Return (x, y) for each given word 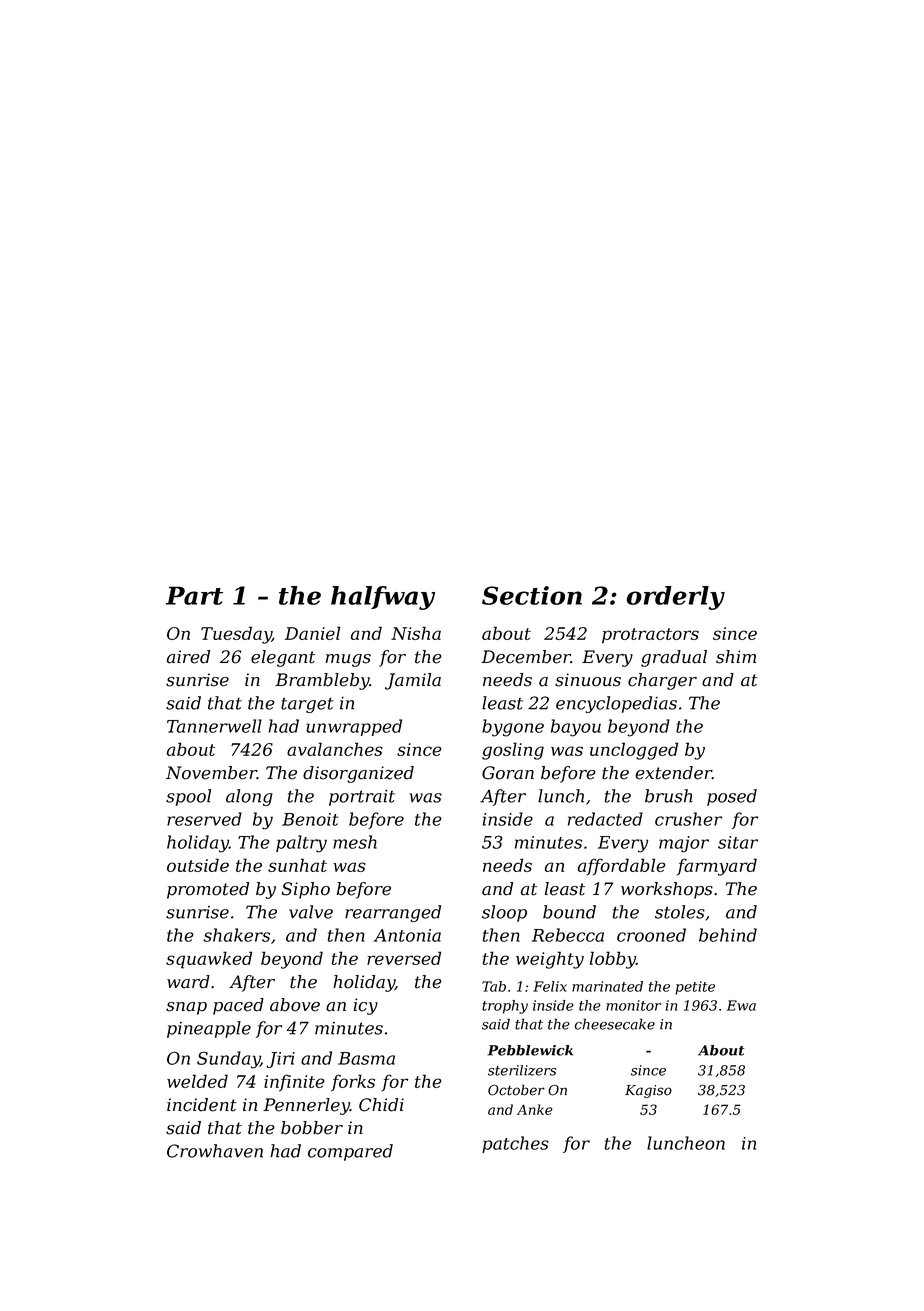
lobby (613, 960)
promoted (208, 890)
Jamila (413, 681)
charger (662, 681)
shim (736, 657)
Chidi (381, 1105)
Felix (550, 986)
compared (350, 1152)
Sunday (228, 1060)
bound (569, 912)
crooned (651, 935)
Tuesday (236, 635)
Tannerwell (214, 726)
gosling (513, 751)
